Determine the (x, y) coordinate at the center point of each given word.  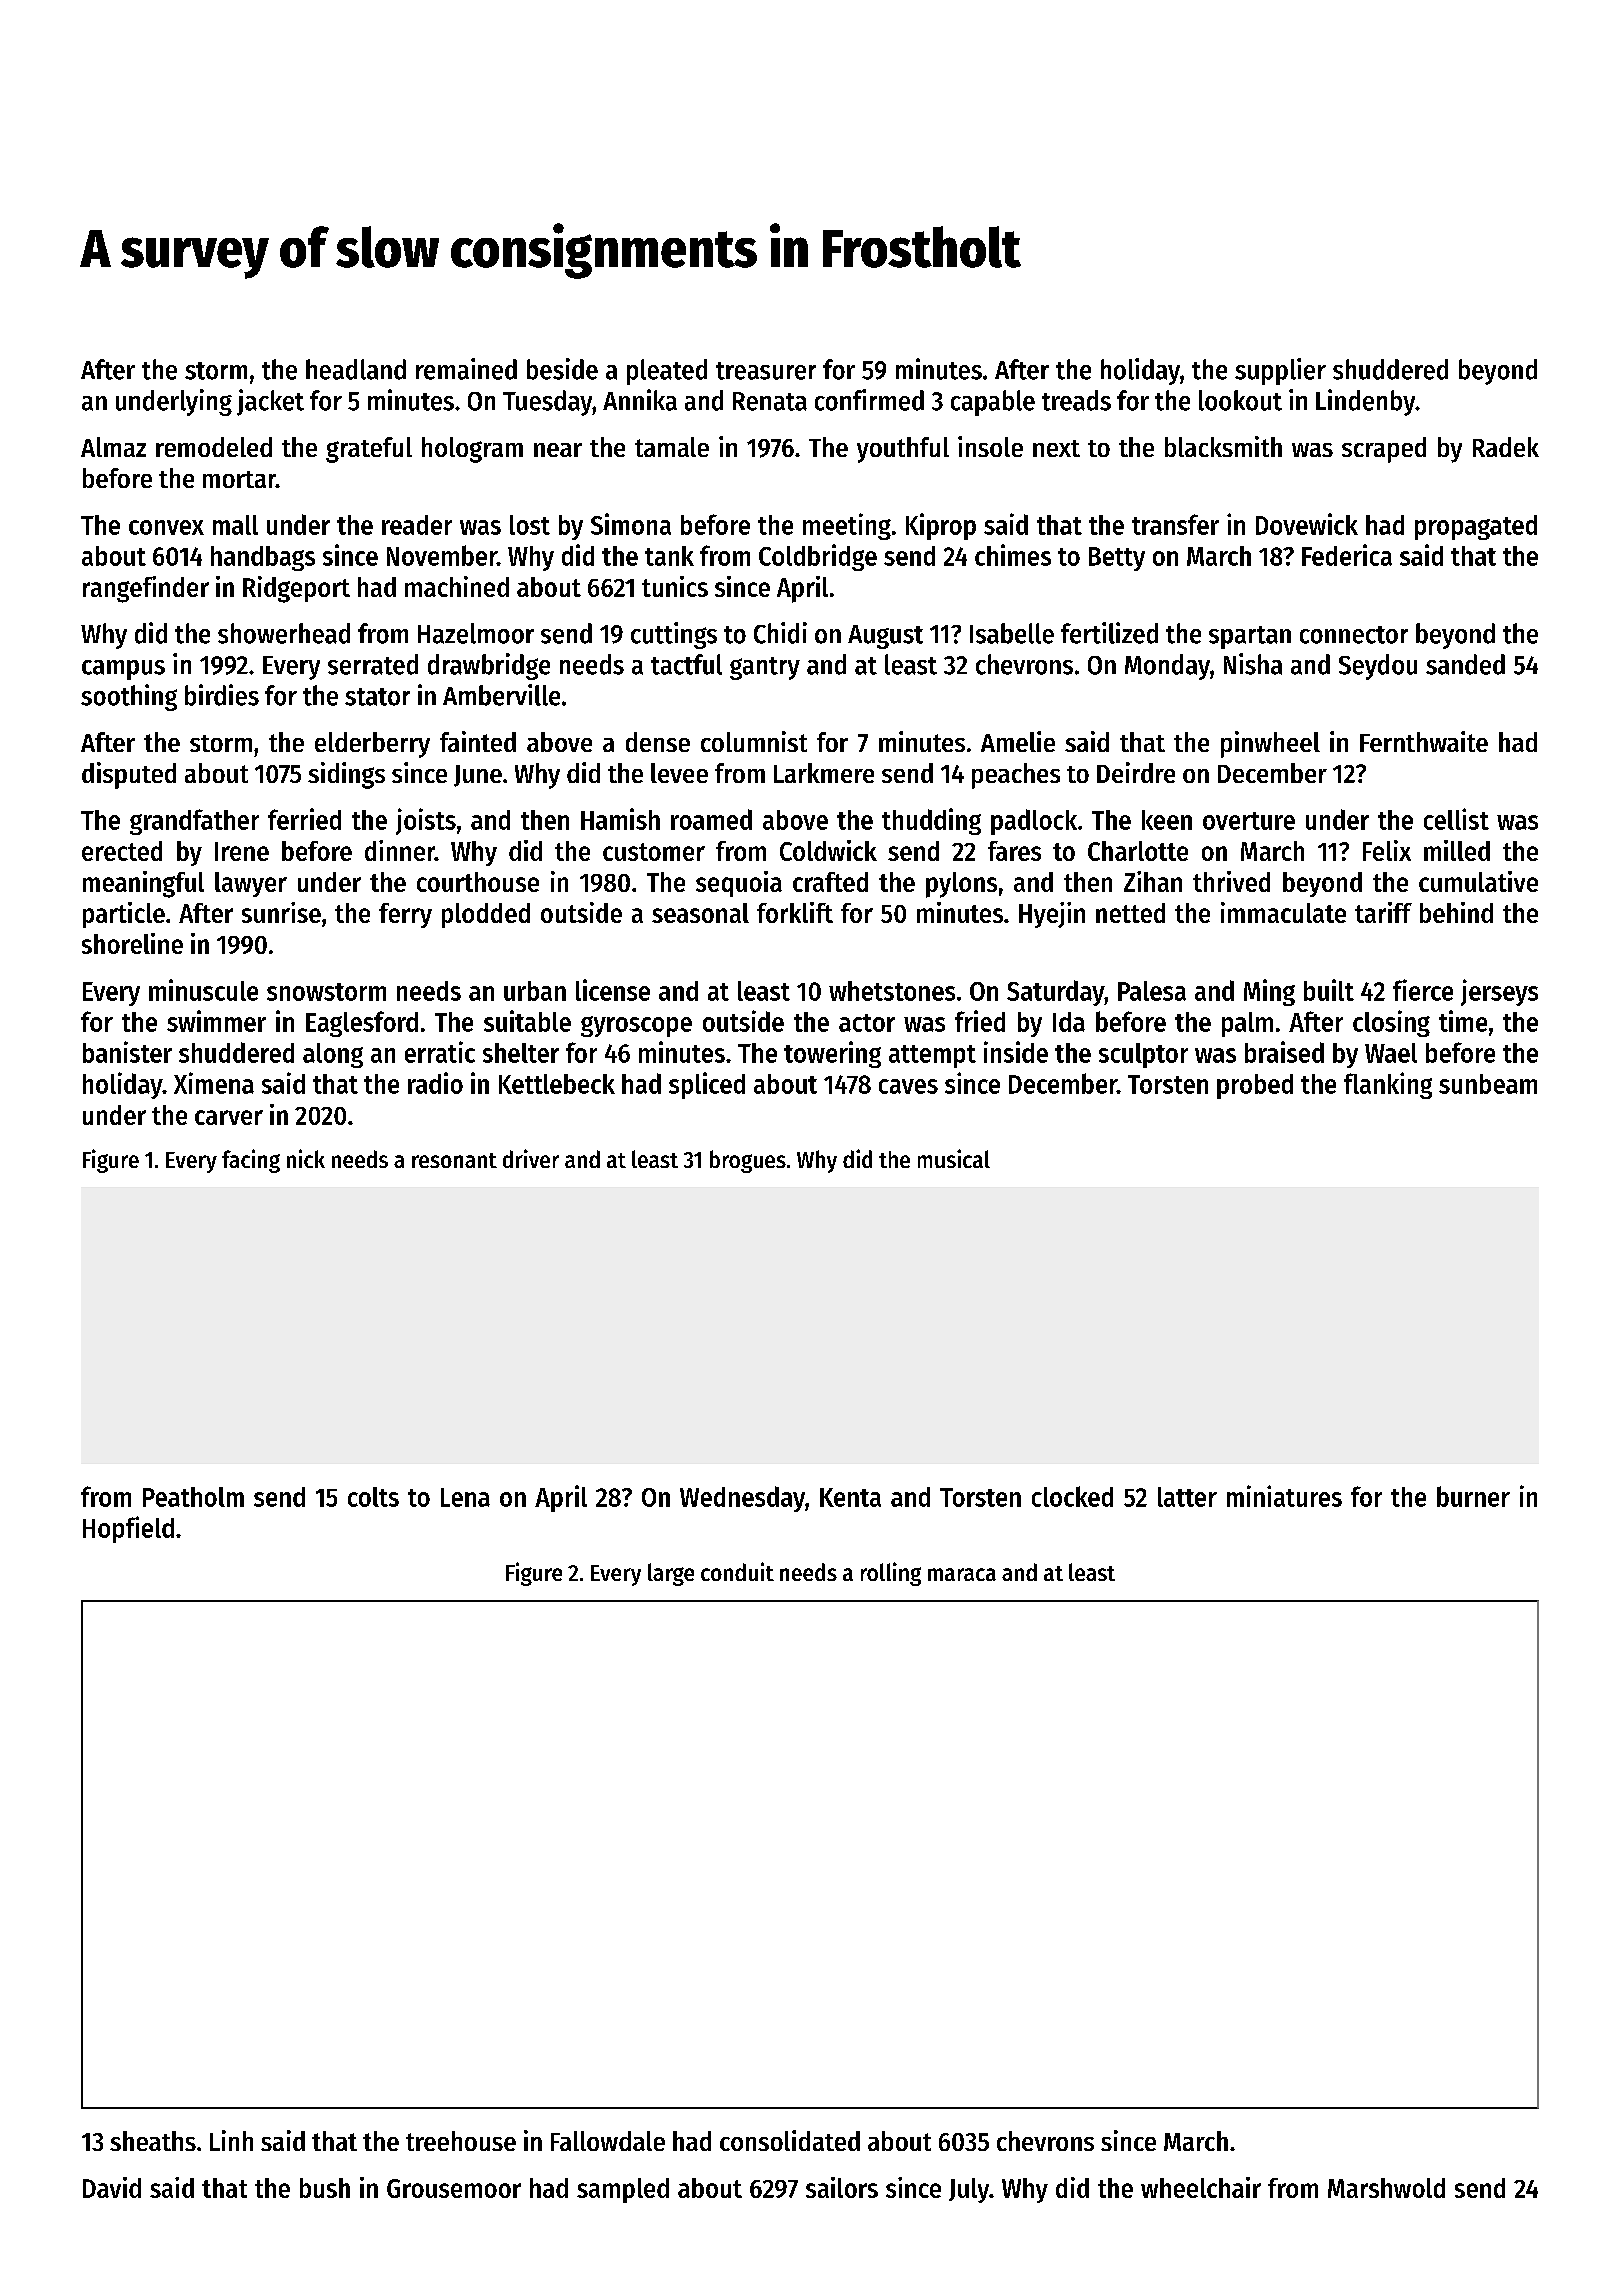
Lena (465, 1497)
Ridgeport (296, 589)
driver (531, 1158)
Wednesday (742, 1499)
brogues (748, 1161)
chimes (1013, 555)
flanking (1388, 1085)
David (112, 2187)
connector (1354, 635)
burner (1473, 1496)
